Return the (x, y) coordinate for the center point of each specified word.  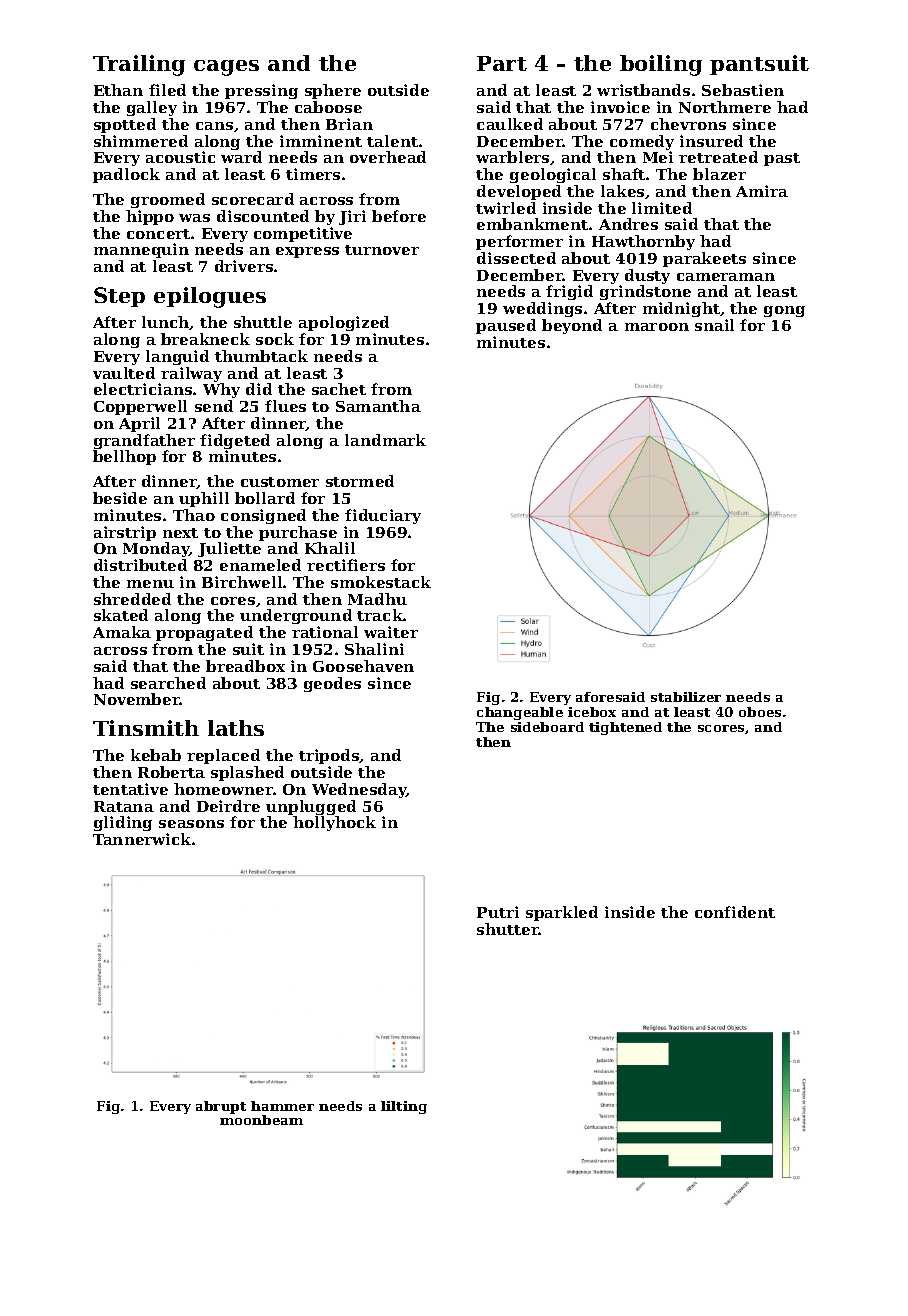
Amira (762, 191)
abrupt (221, 1107)
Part (502, 63)
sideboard (547, 727)
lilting (404, 1107)
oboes (760, 712)
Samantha (378, 406)
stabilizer (686, 697)
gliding (123, 823)
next (180, 533)
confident (735, 912)
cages (226, 68)
